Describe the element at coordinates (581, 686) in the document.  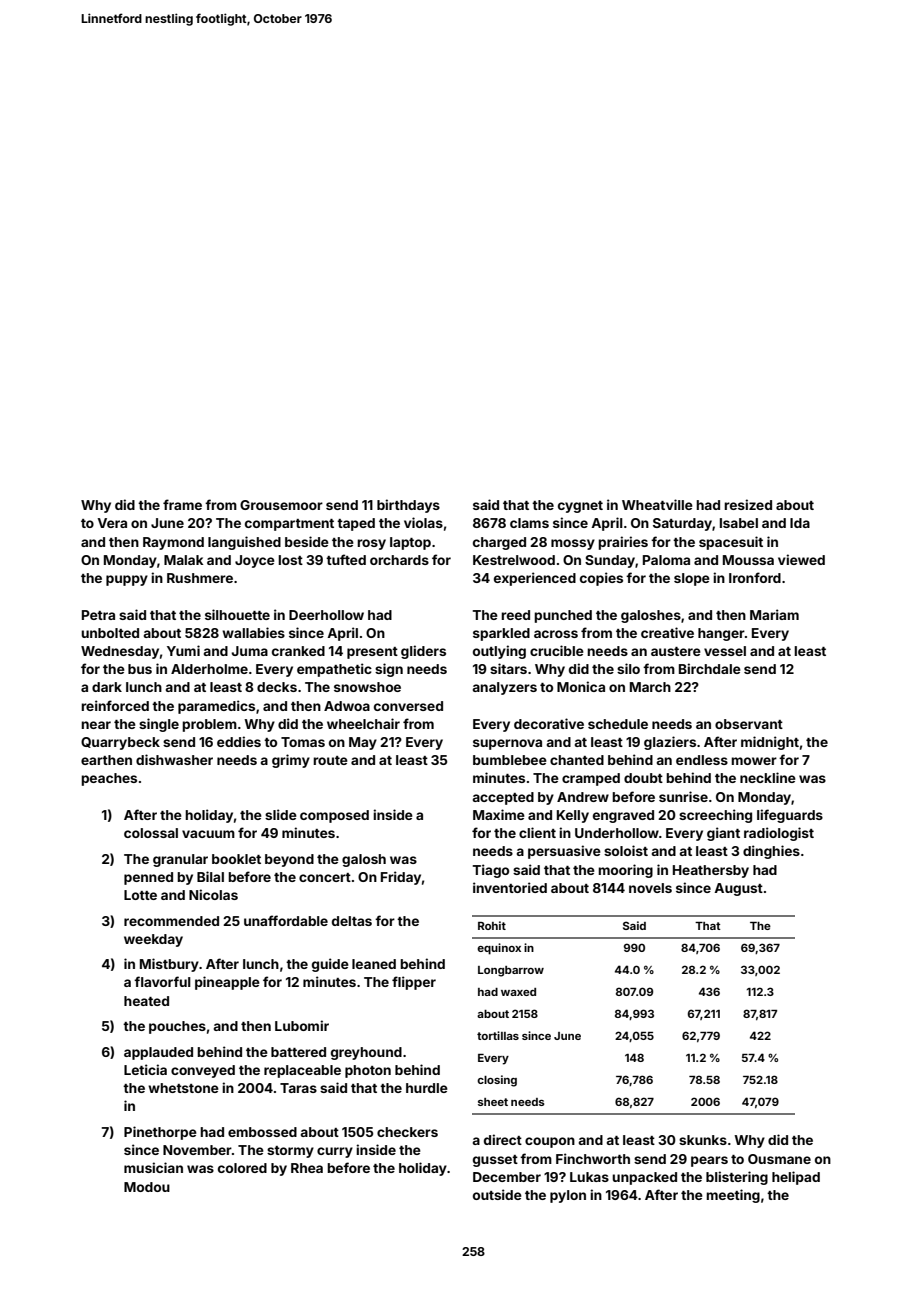
I see `Monica` at that location.
